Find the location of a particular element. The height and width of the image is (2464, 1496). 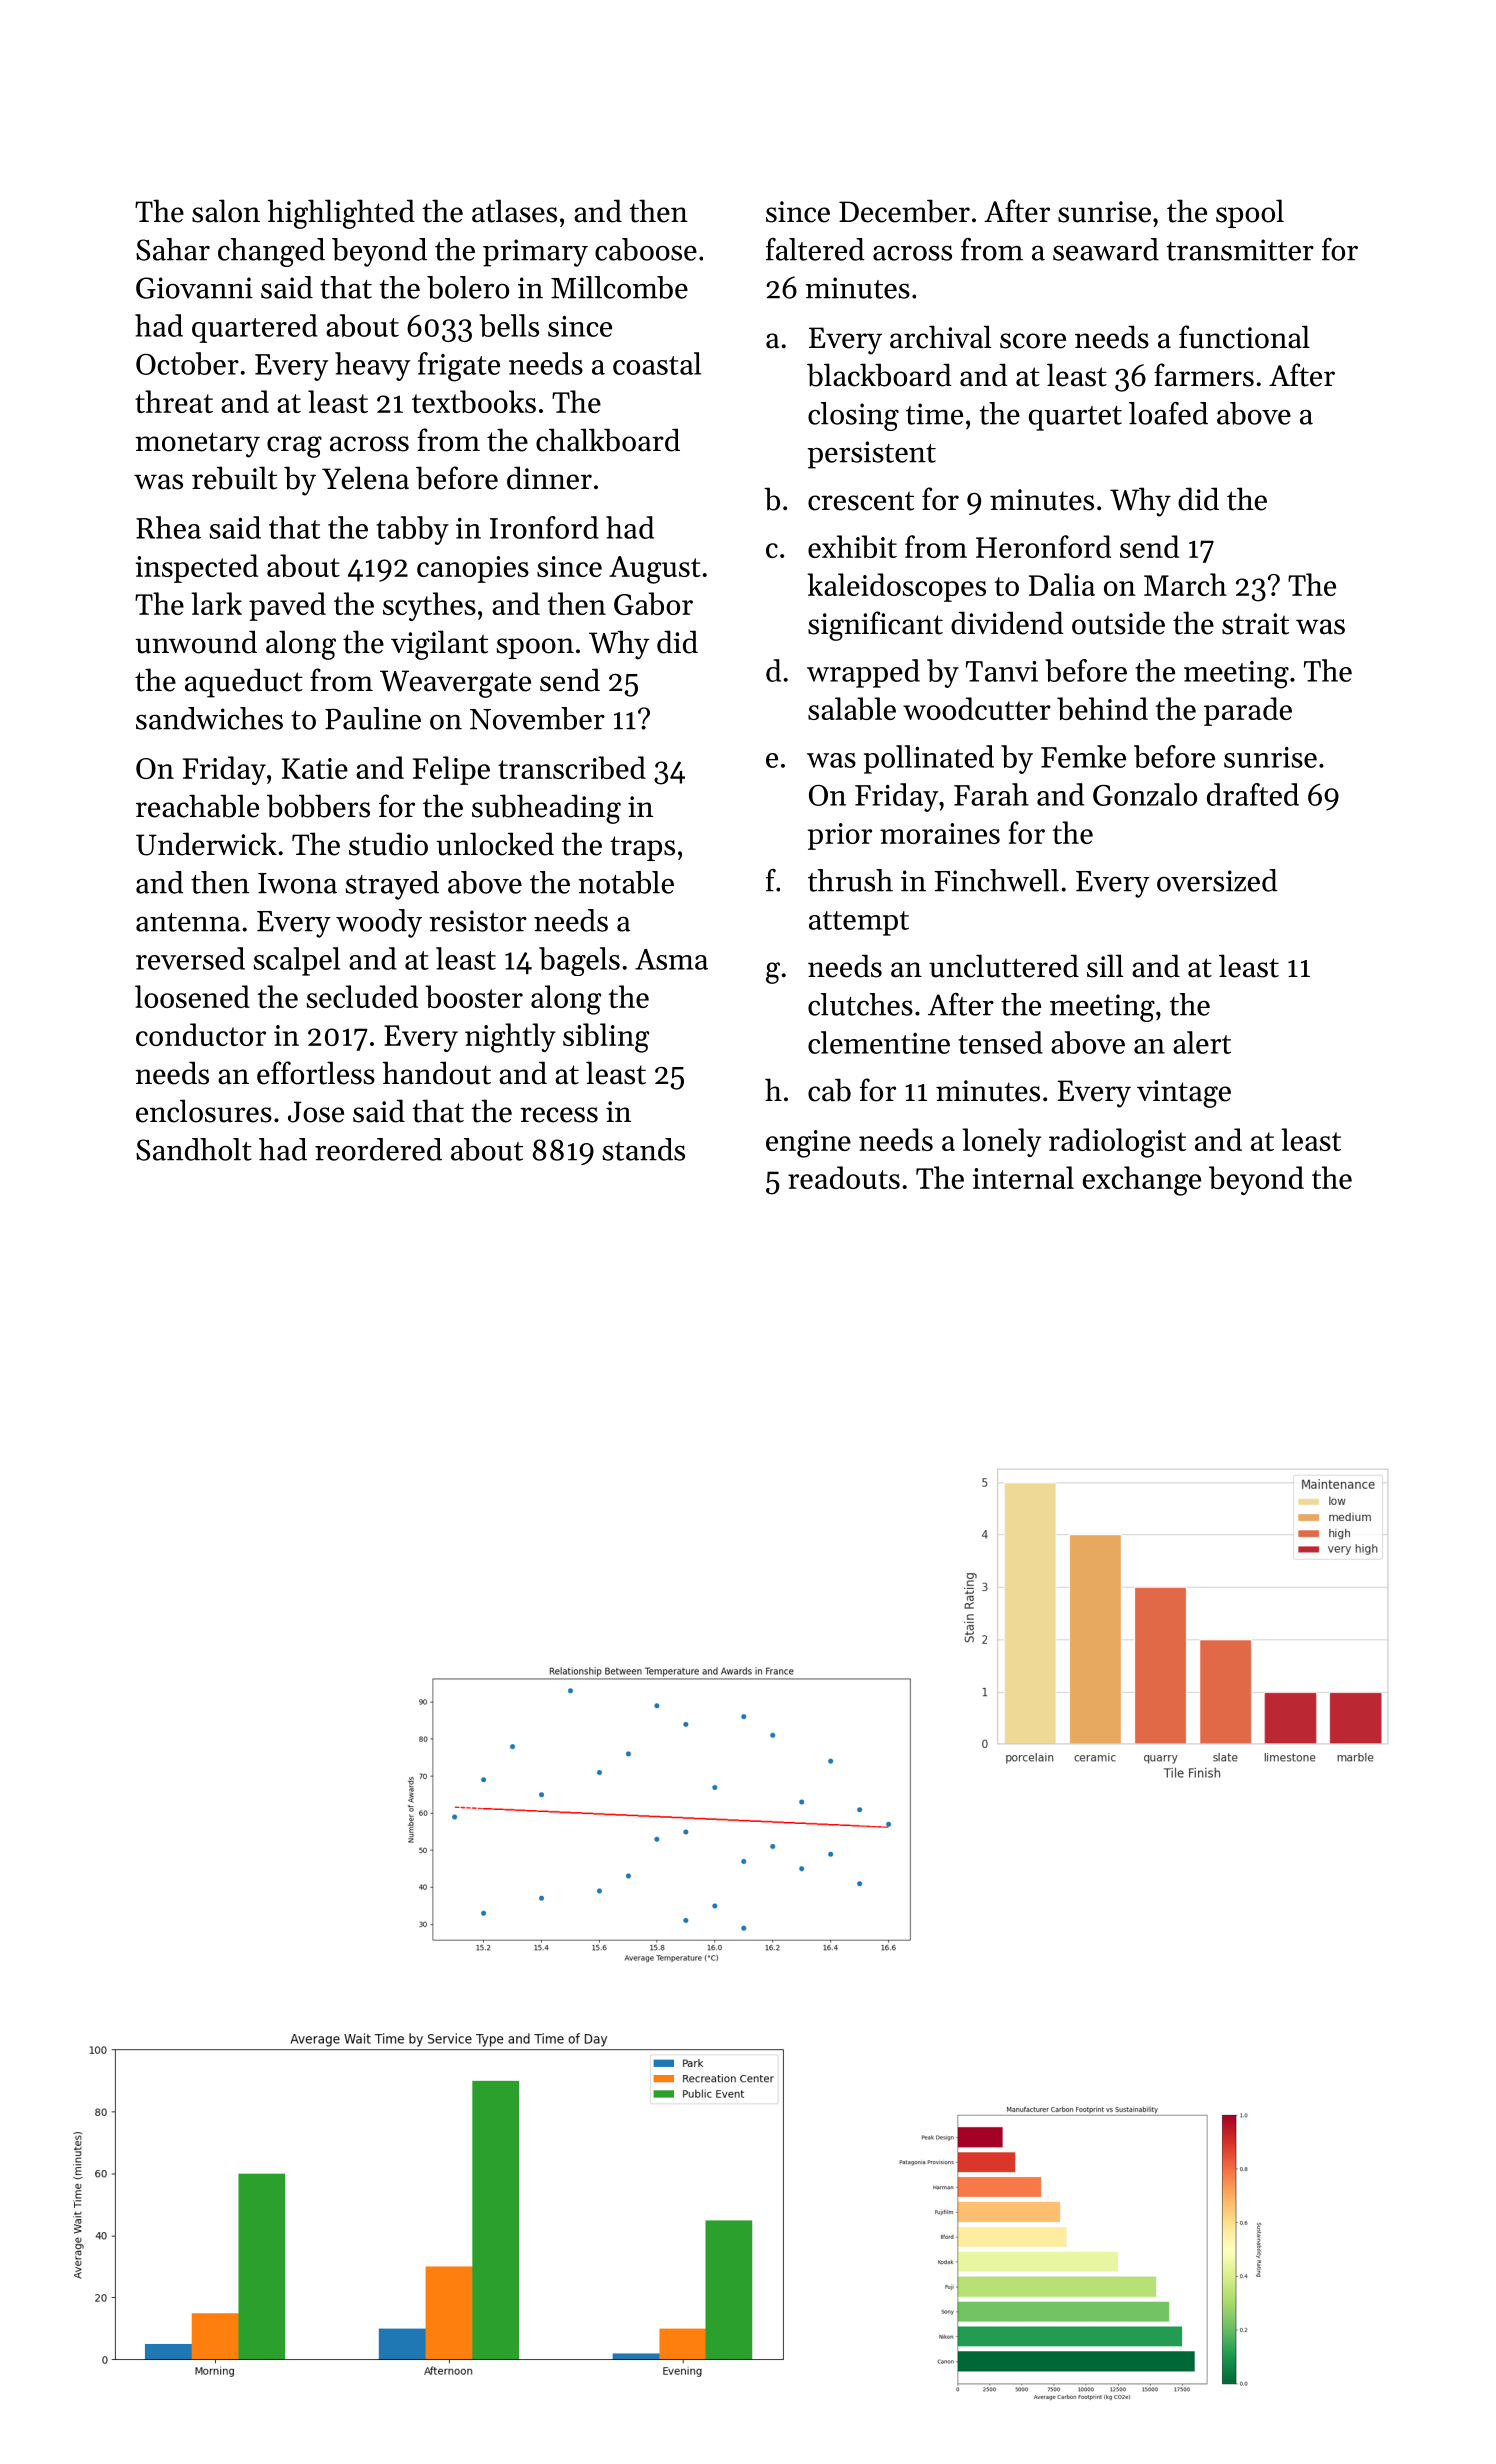

strait is located at coordinates (1255, 624).
